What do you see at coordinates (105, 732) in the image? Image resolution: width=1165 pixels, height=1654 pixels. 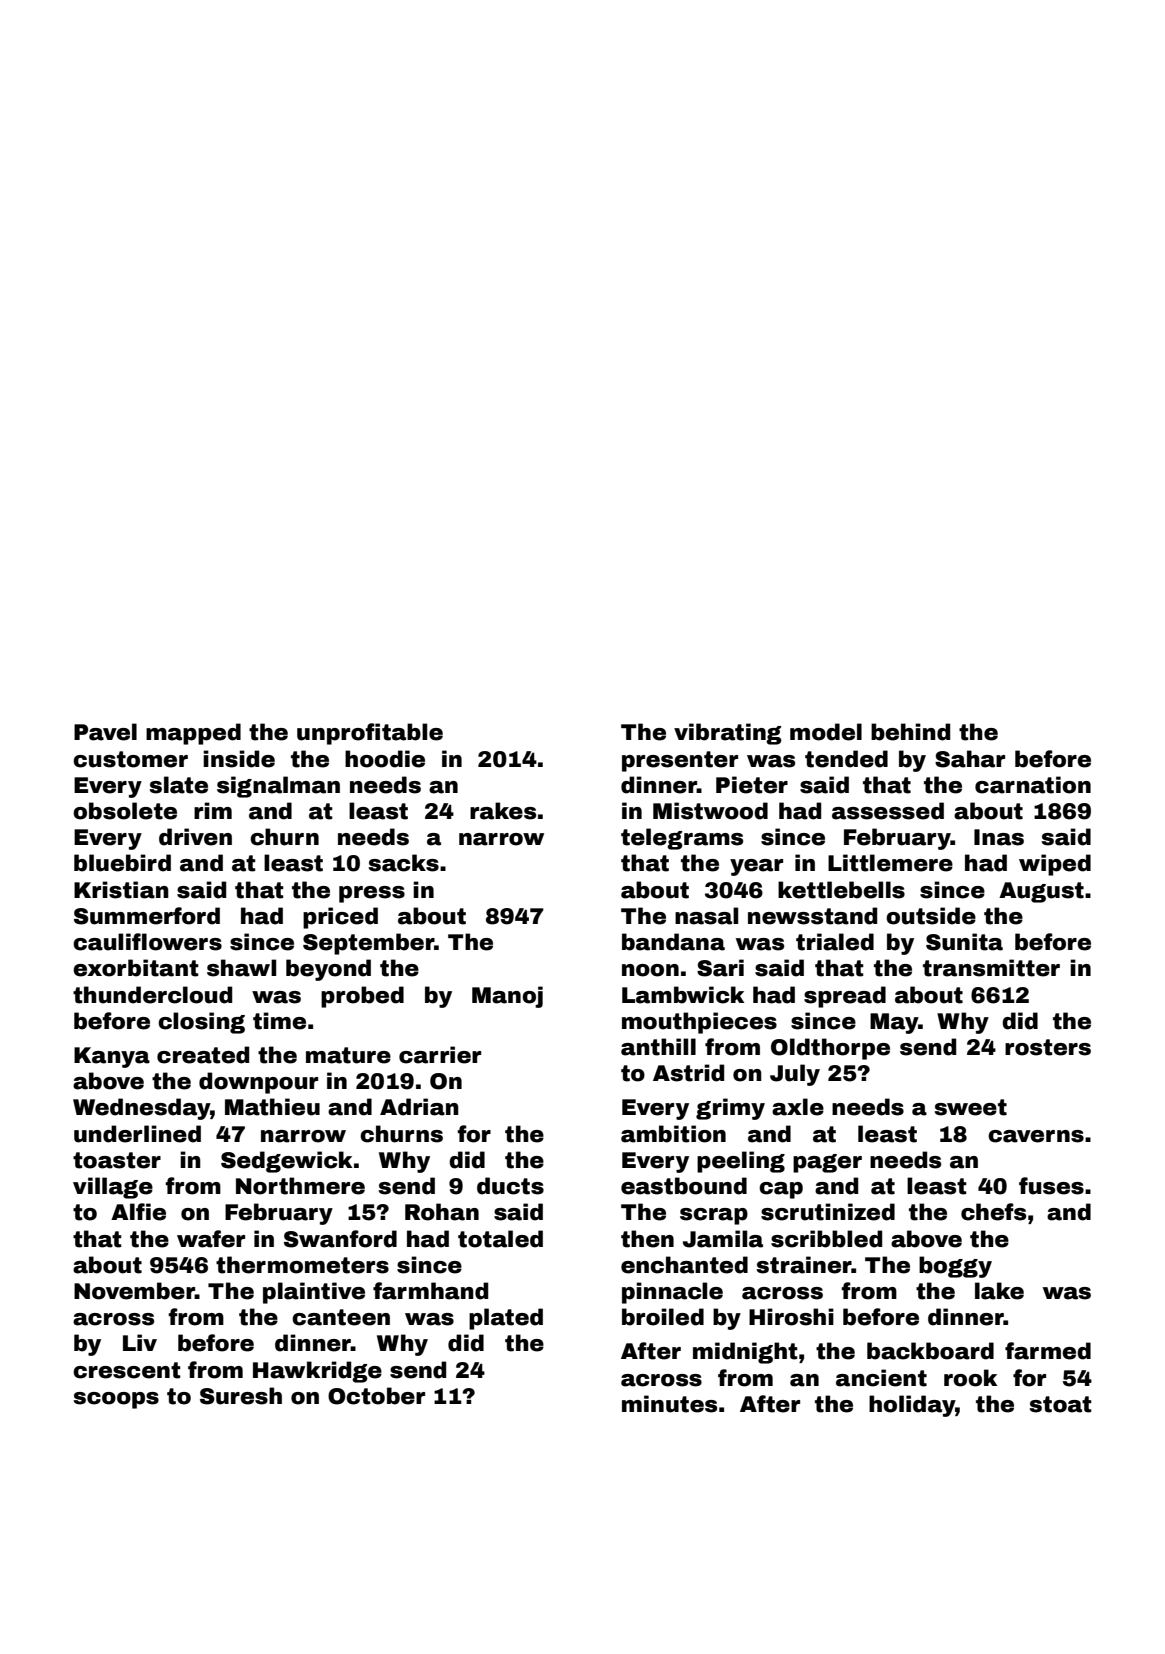 I see `Pavel` at bounding box center [105, 732].
